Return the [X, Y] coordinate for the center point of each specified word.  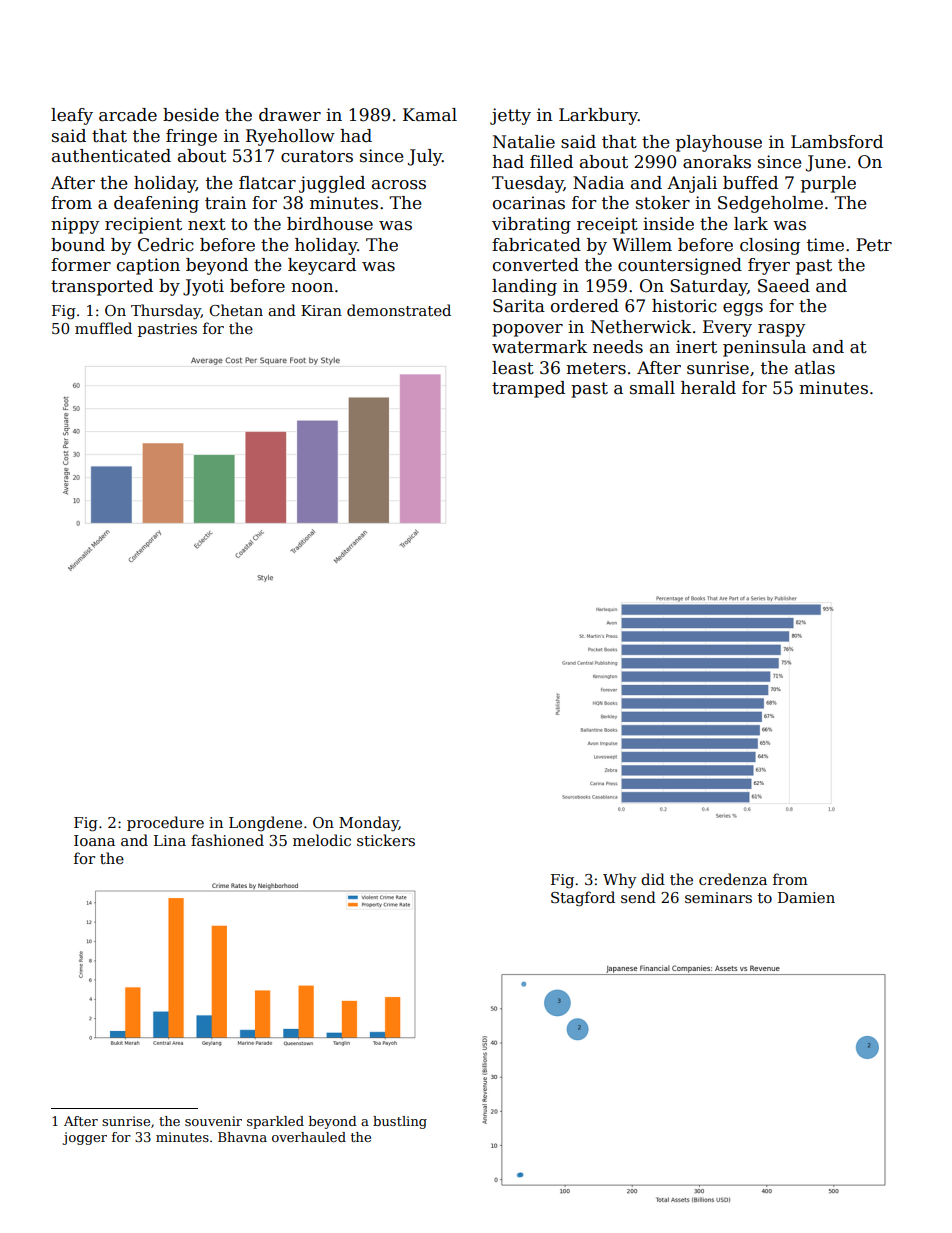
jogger [84, 1138]
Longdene [265, 824]
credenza [733, 879]
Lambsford [837, 142]
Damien [806, 897]
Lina [170, 840]
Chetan [236, 310]
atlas [815, 368]
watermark [539, 347]
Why [620, 880]
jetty [510, 116]
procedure [165, 823]
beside [191, 115]
